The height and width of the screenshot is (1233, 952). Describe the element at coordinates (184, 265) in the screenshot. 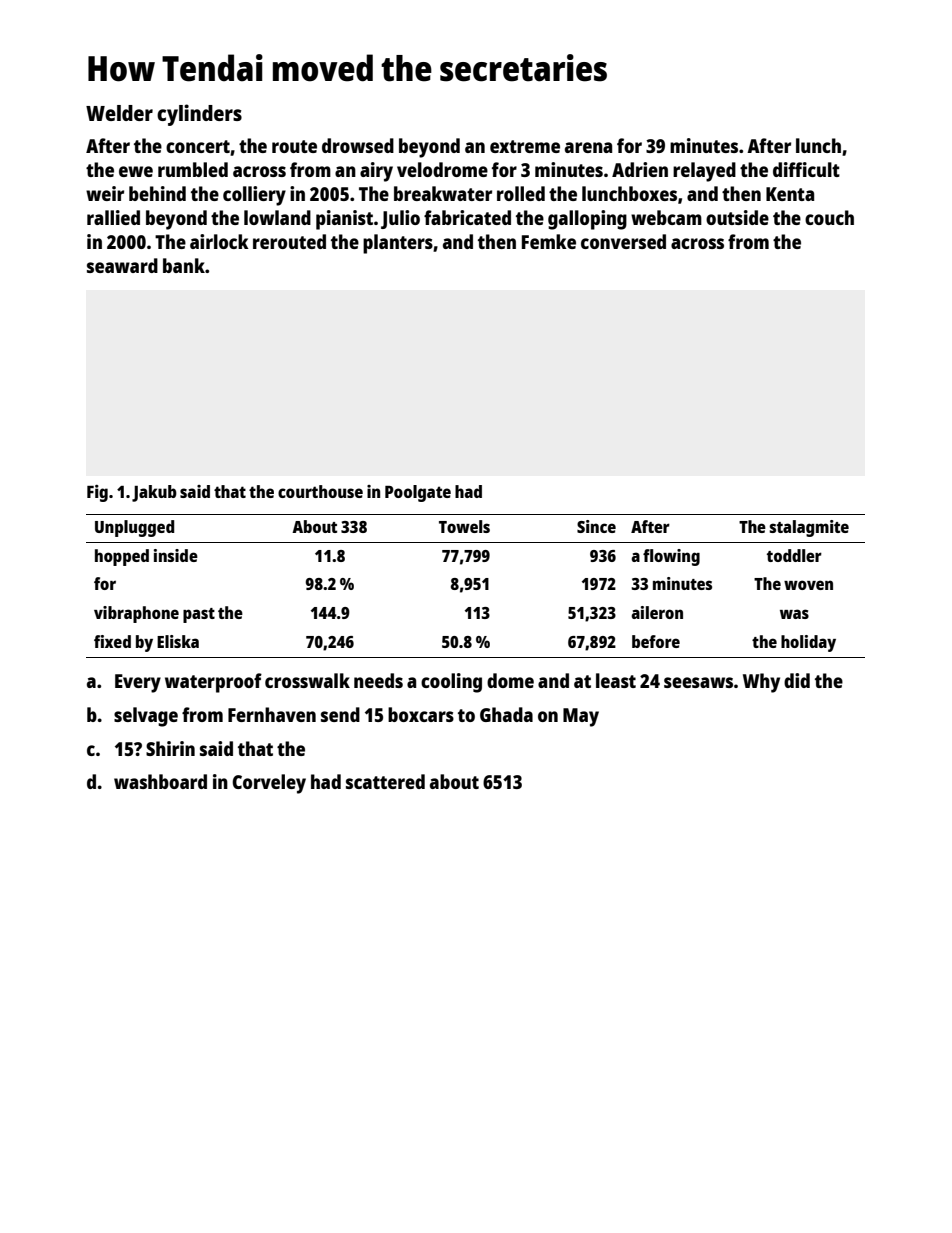

I see `bank` at that location.
